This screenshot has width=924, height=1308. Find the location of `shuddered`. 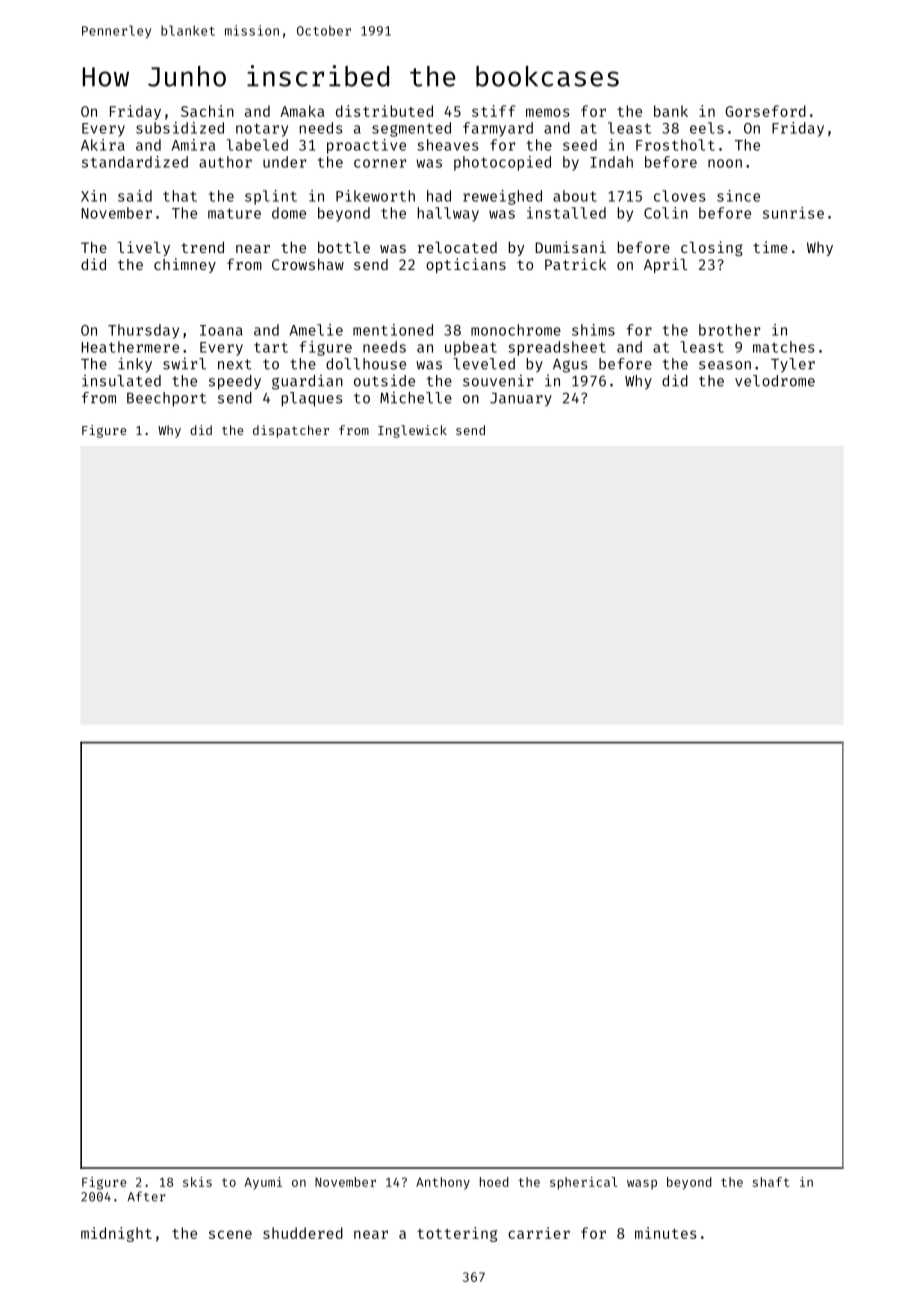

shuddered is located at coordinates (303, 1233).
